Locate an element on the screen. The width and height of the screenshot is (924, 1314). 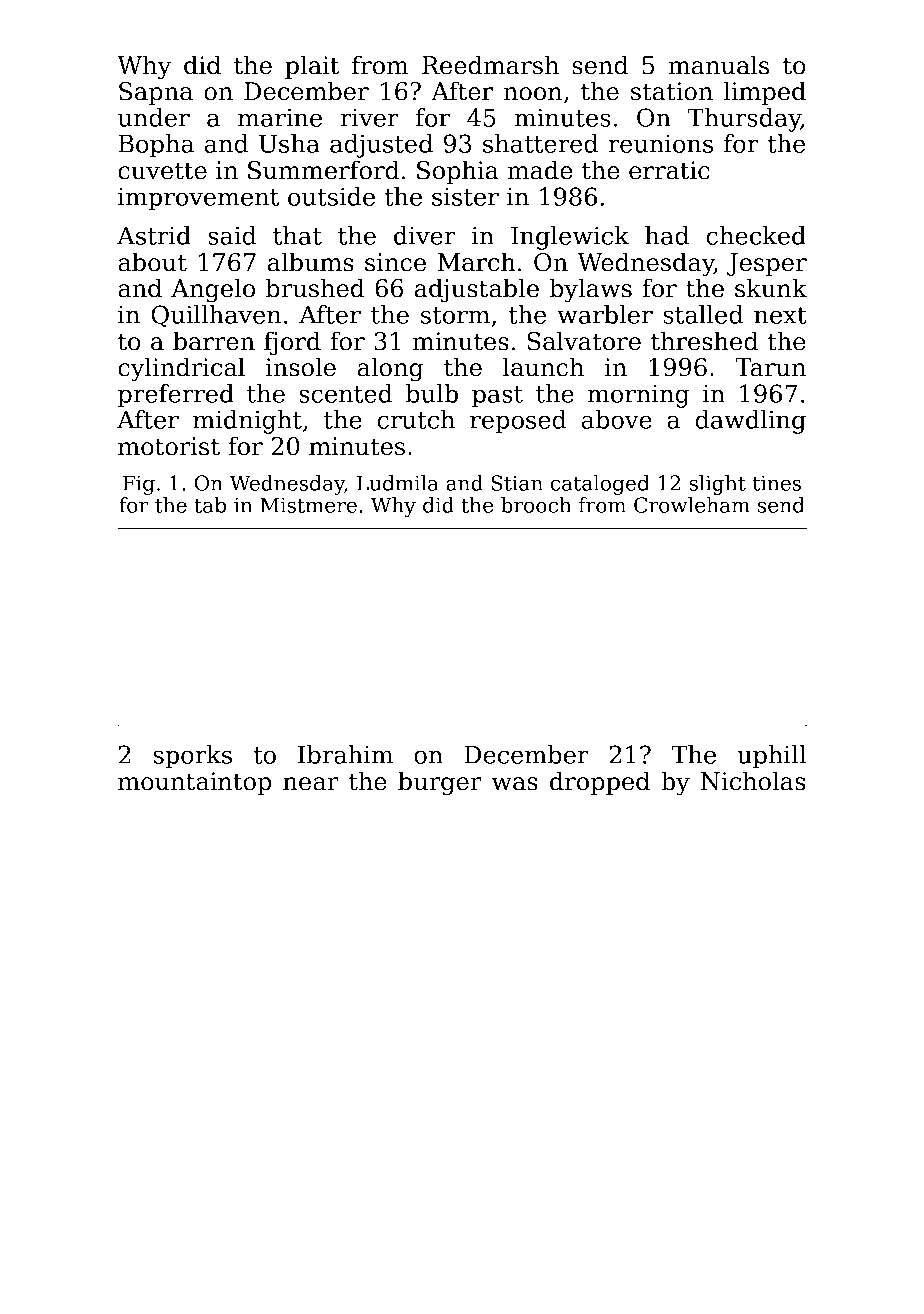
Sophia is located at coordinates (458, 172).
